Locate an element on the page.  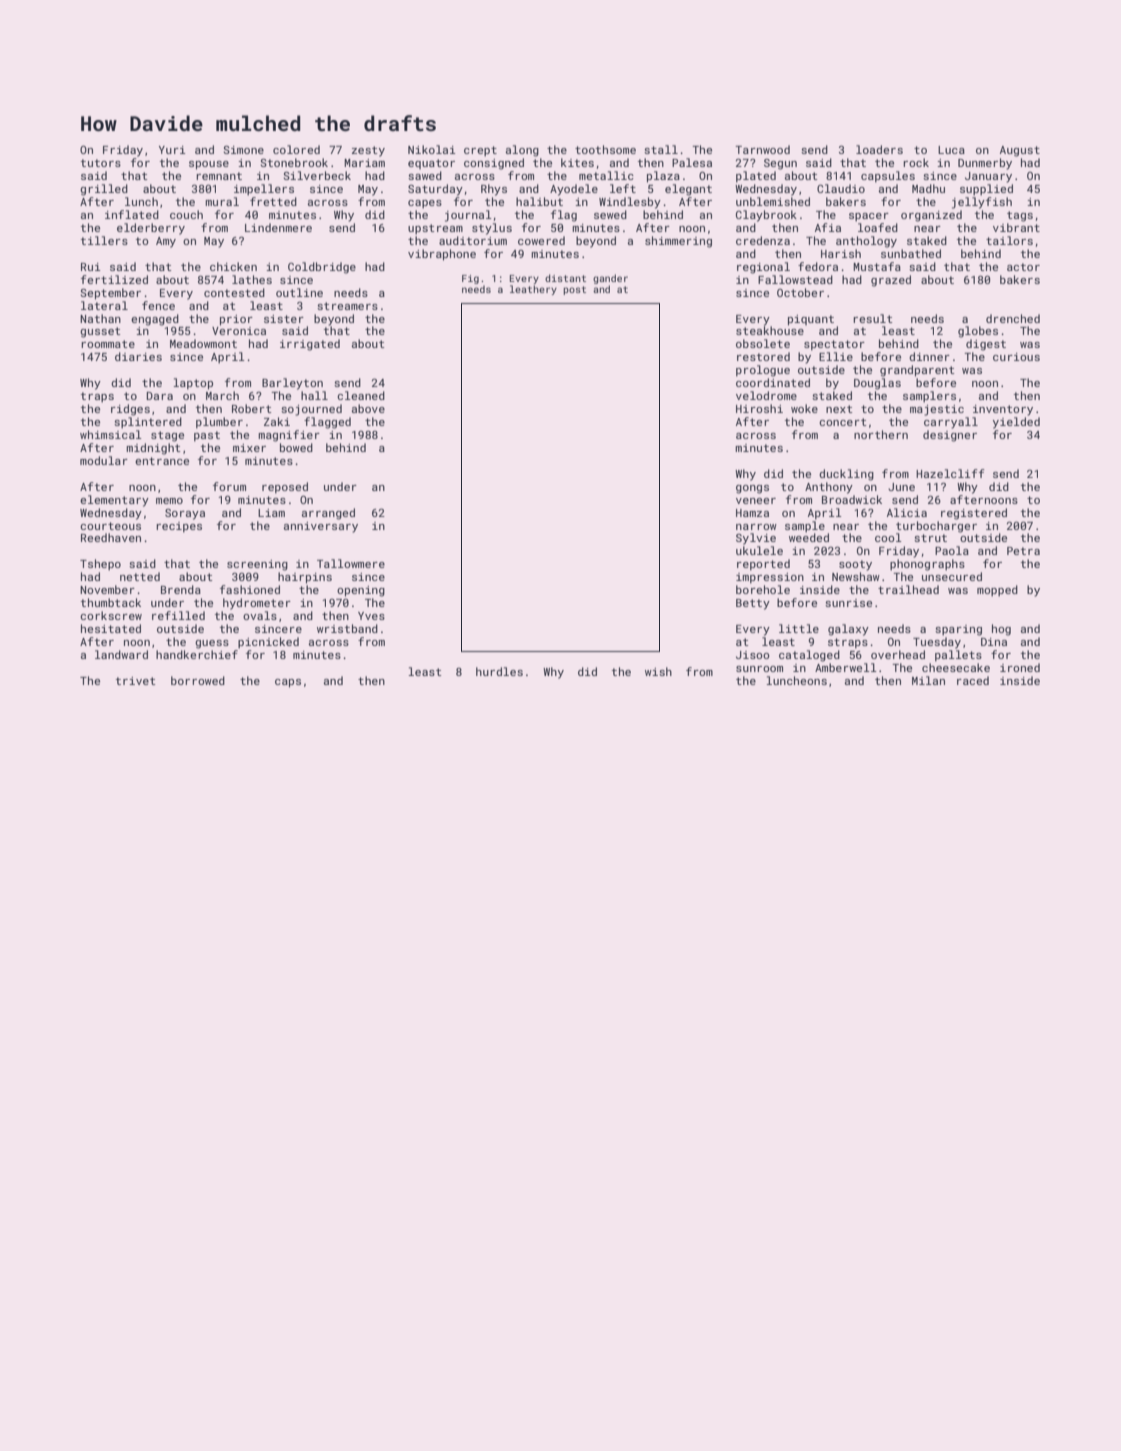
refilled is located at coordinates (178, 615).
